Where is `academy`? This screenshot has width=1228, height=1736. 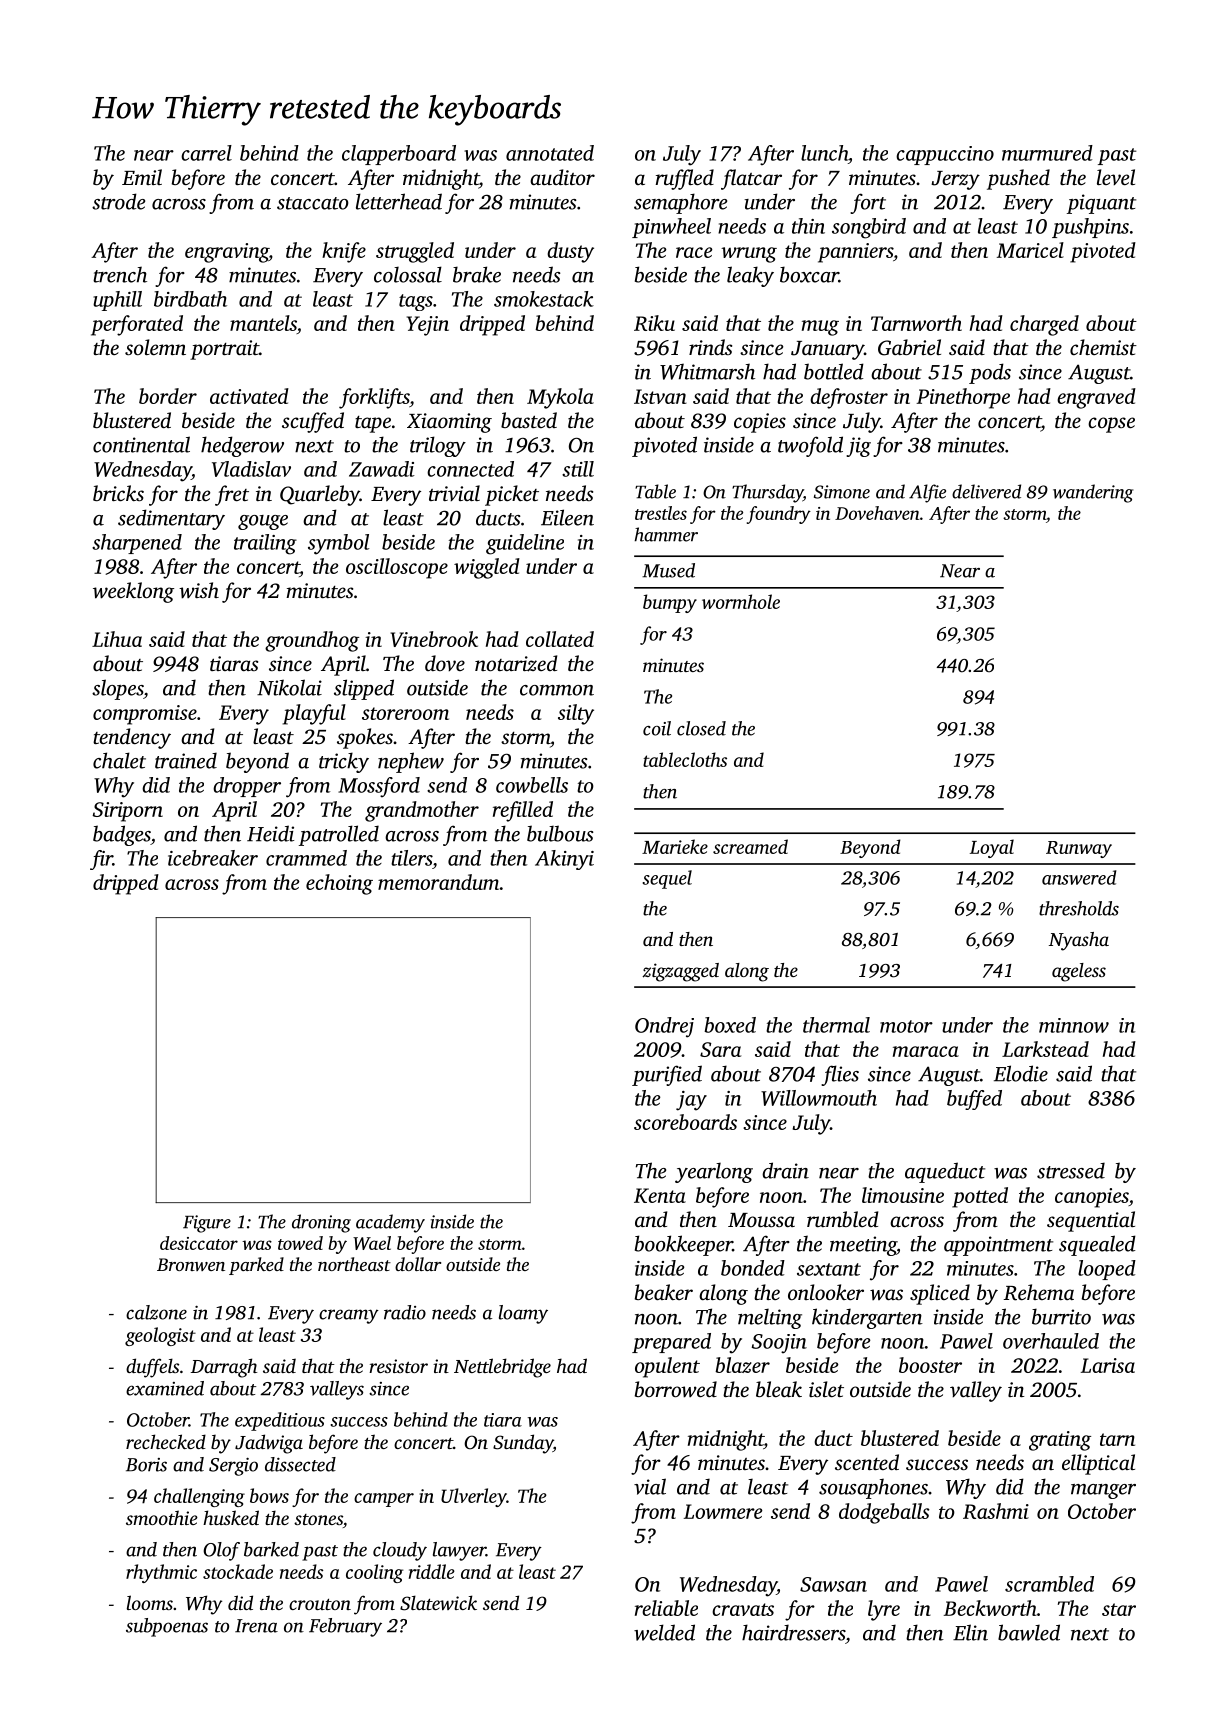 academy is located at coordinates (390, 1223).
